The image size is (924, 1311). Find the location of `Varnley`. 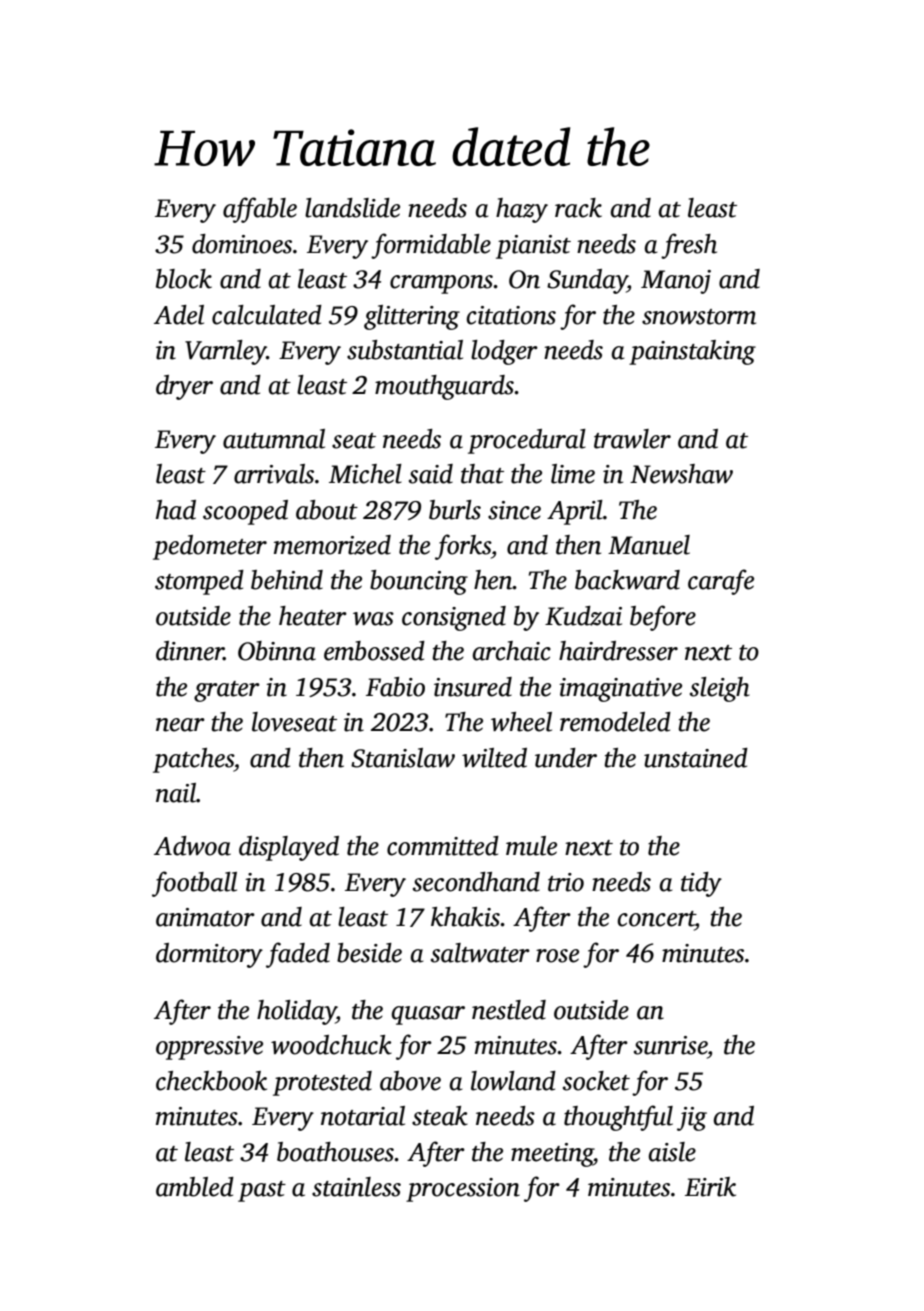

Varnley is located at coordinates (226, 352).
